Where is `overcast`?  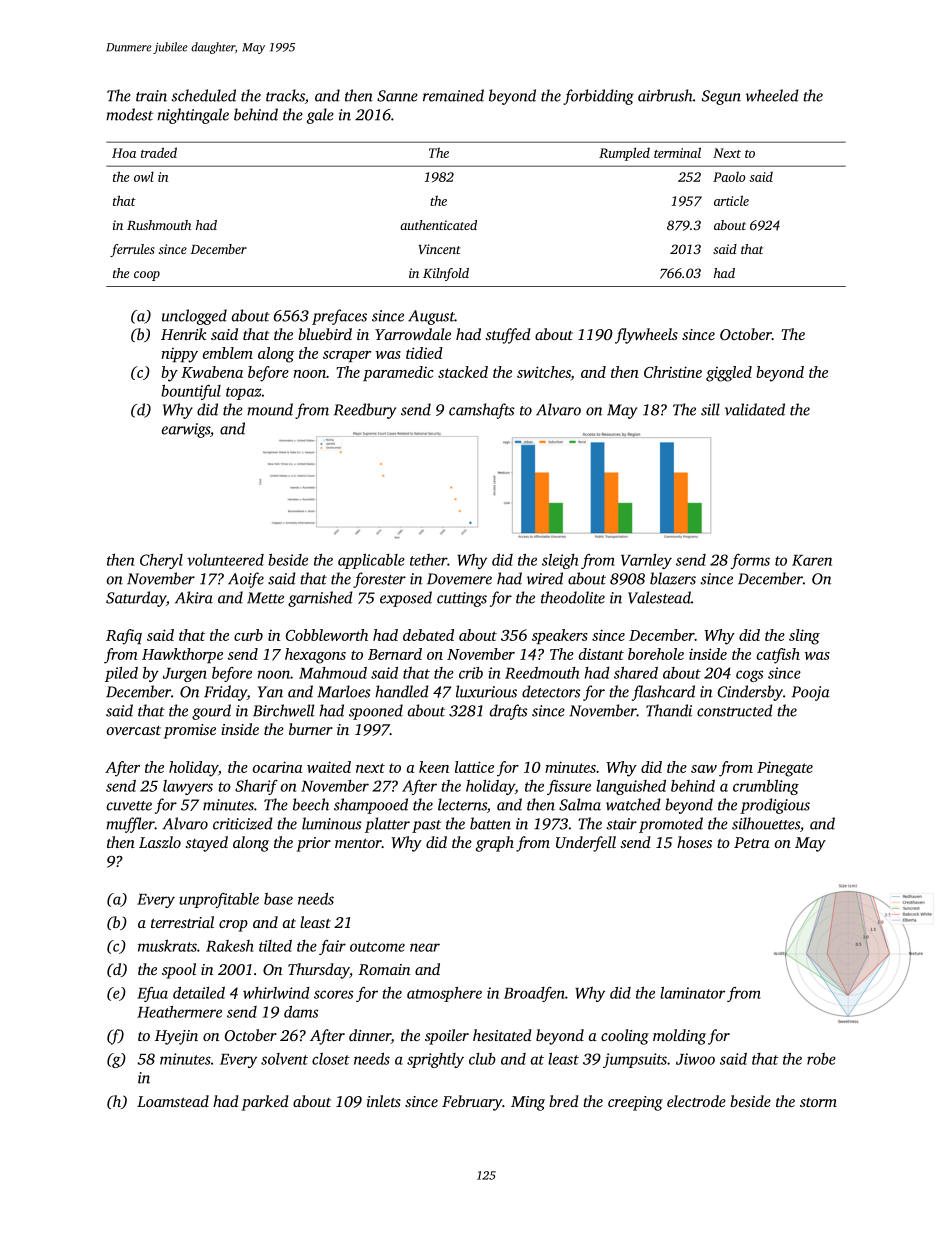
overcast is located at coordinates (134, 730).
